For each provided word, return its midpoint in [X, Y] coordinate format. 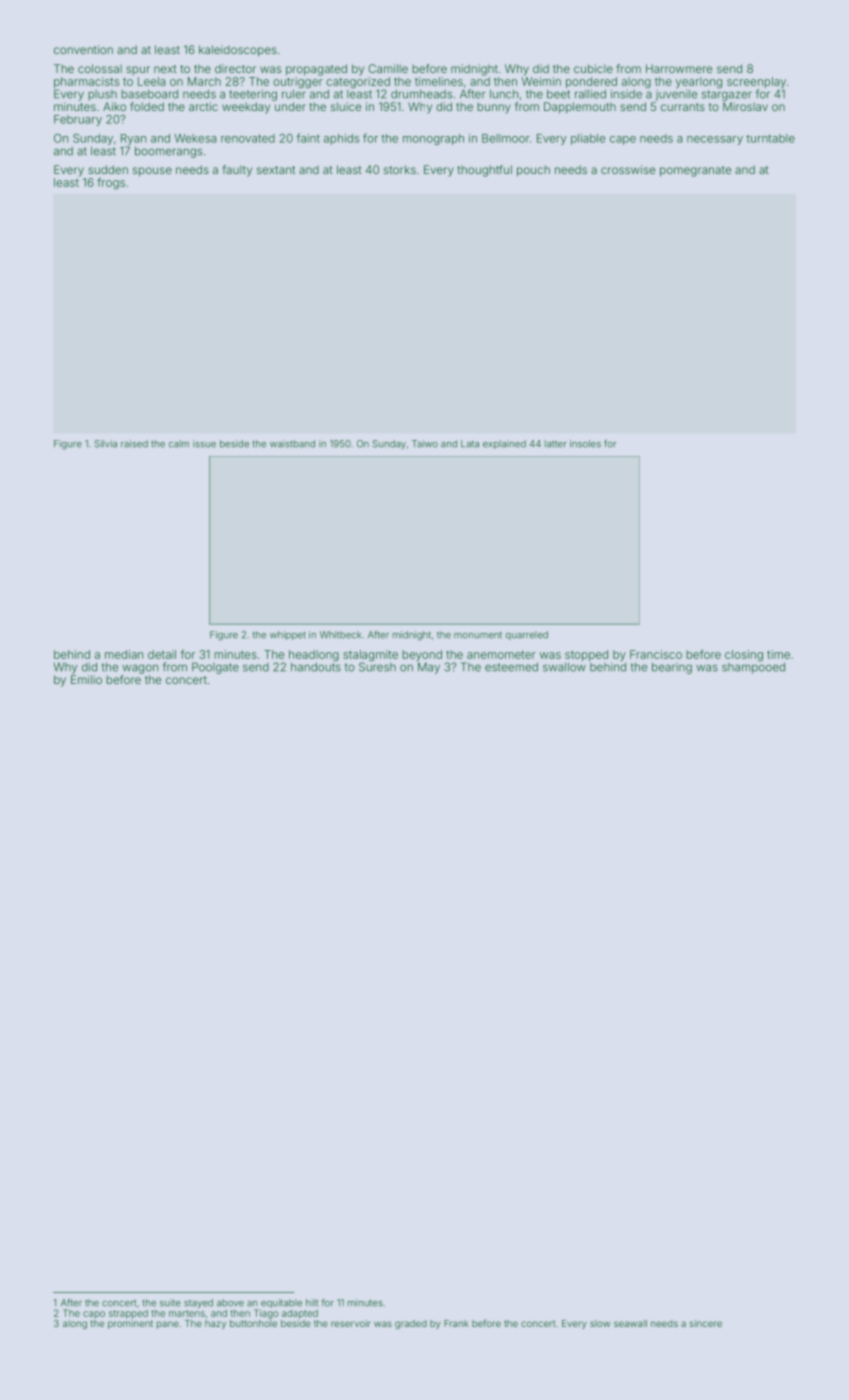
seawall [630, 1323]
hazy [215, 1324]
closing [744, 656]
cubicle [593, 68]
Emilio [86, 679]
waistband [292, 444]
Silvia [106, 444]
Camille [388, 68]
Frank [456, 1323]
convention [83, 49]
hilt [312, 1302]
